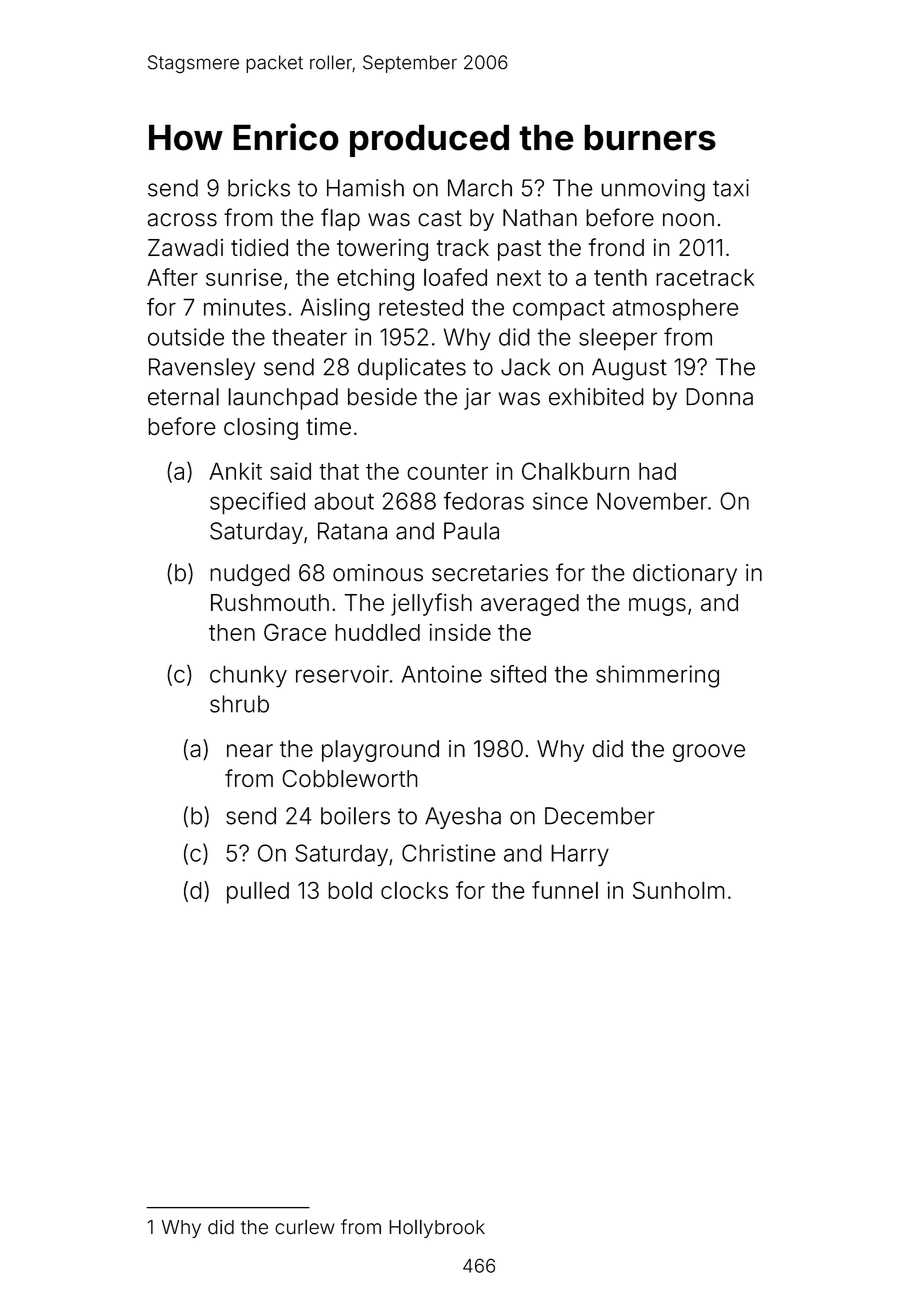 The width and height of the image is (924, 1311). Describe the element at coordinates (259, 188) in the image. I see `bricks` at that location.
